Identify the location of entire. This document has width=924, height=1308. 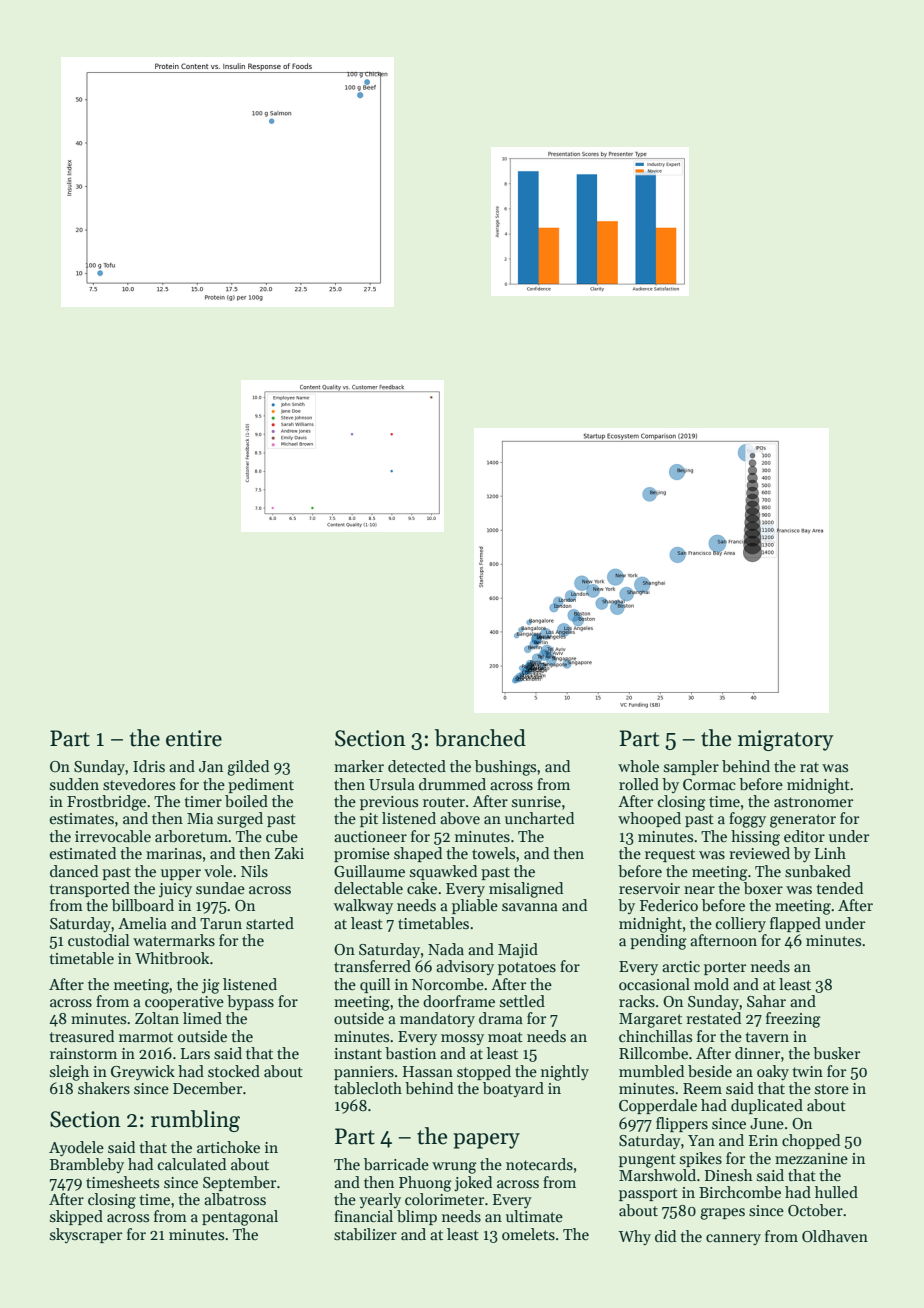
(194, 738).
